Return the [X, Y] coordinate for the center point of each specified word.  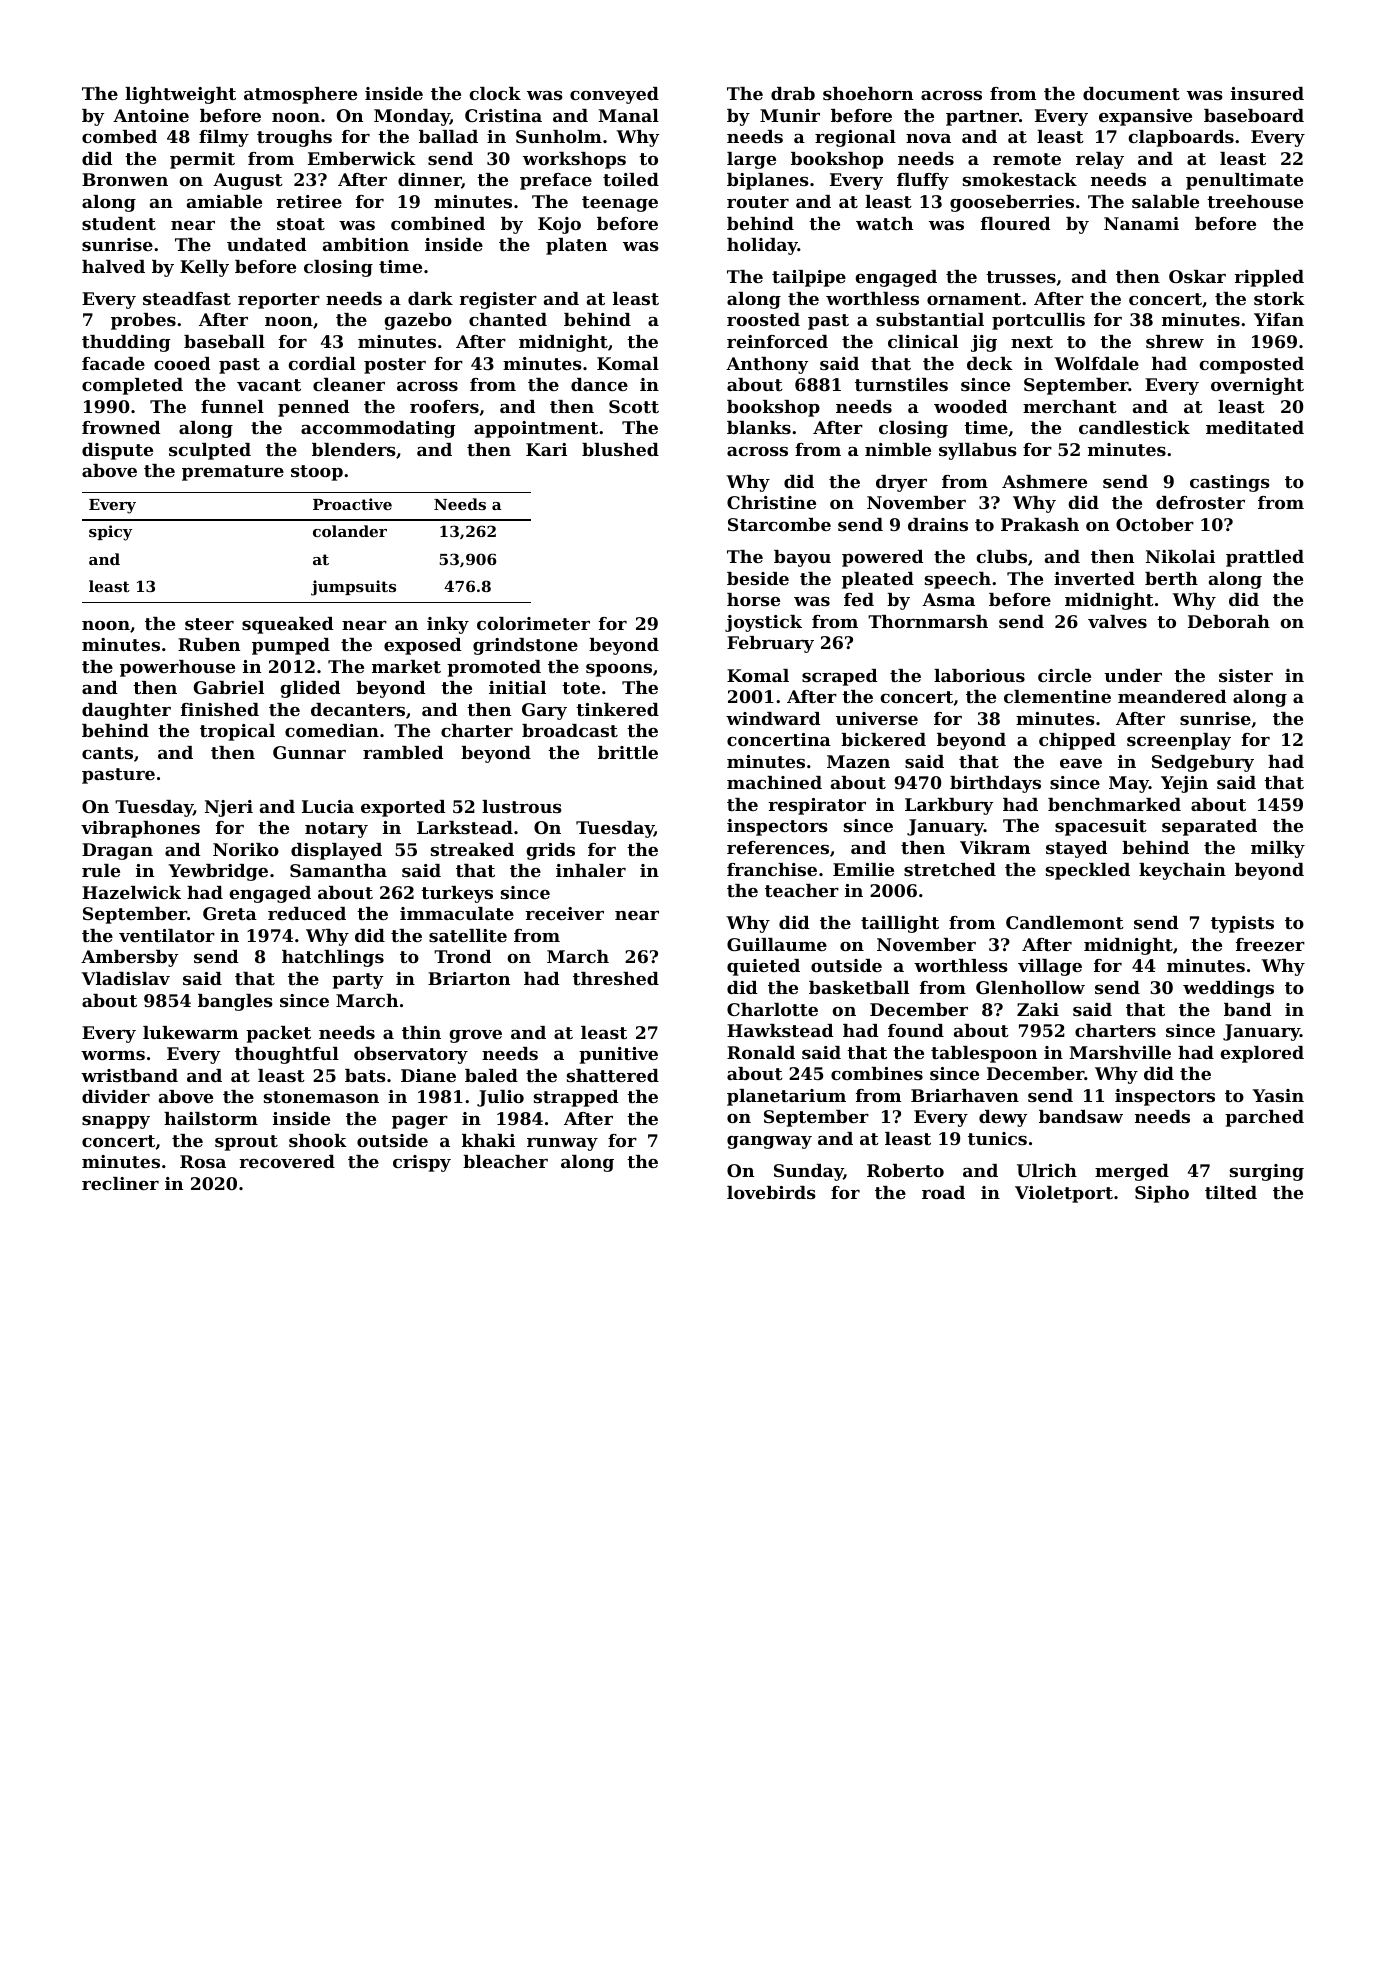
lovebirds [771, 1192]
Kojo [559, 225]
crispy [422, 1163]
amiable [224, 201]
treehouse [1255, 201]
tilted [1231, 1192]
